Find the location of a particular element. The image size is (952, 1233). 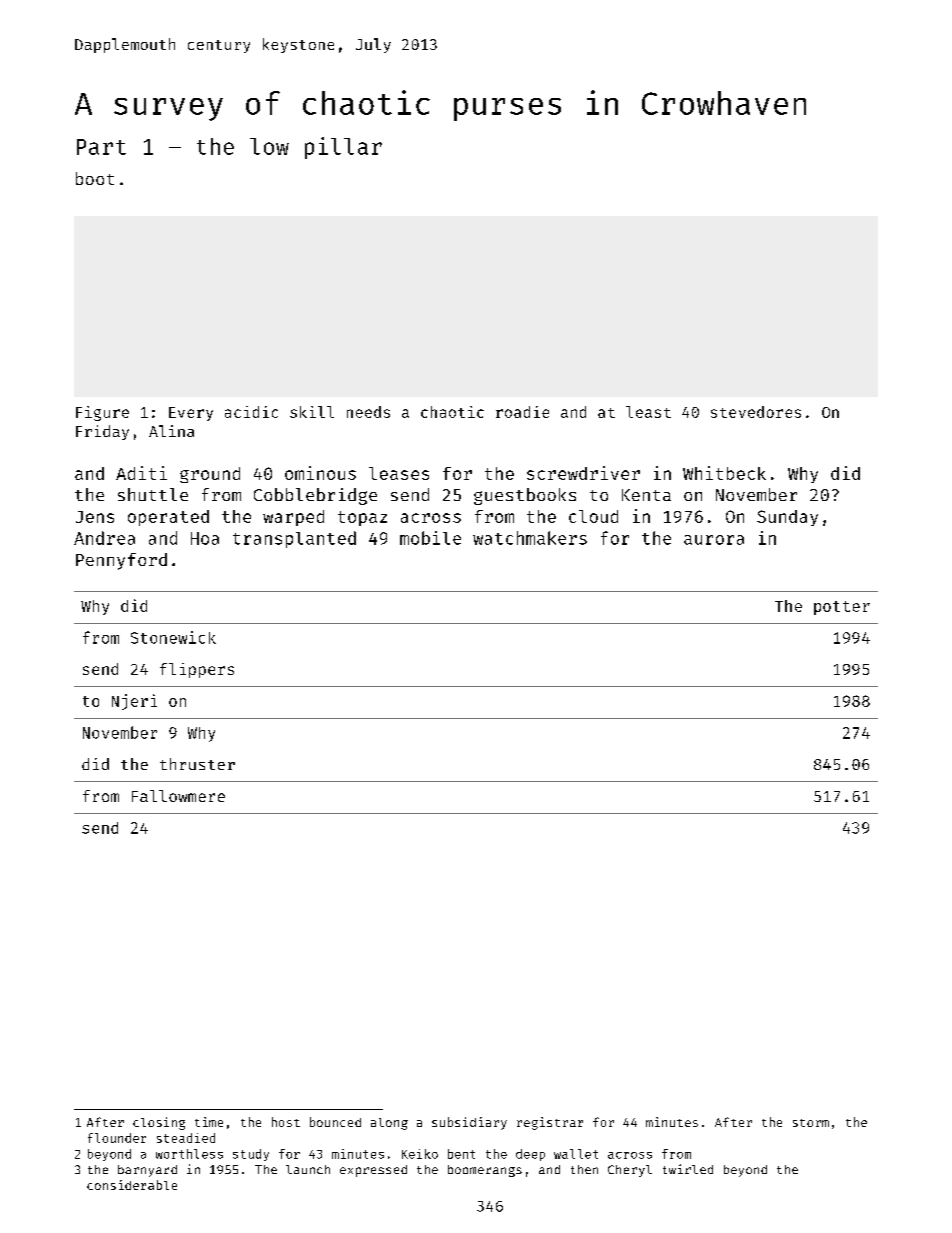

potter is located at coordinates (842, 608).
